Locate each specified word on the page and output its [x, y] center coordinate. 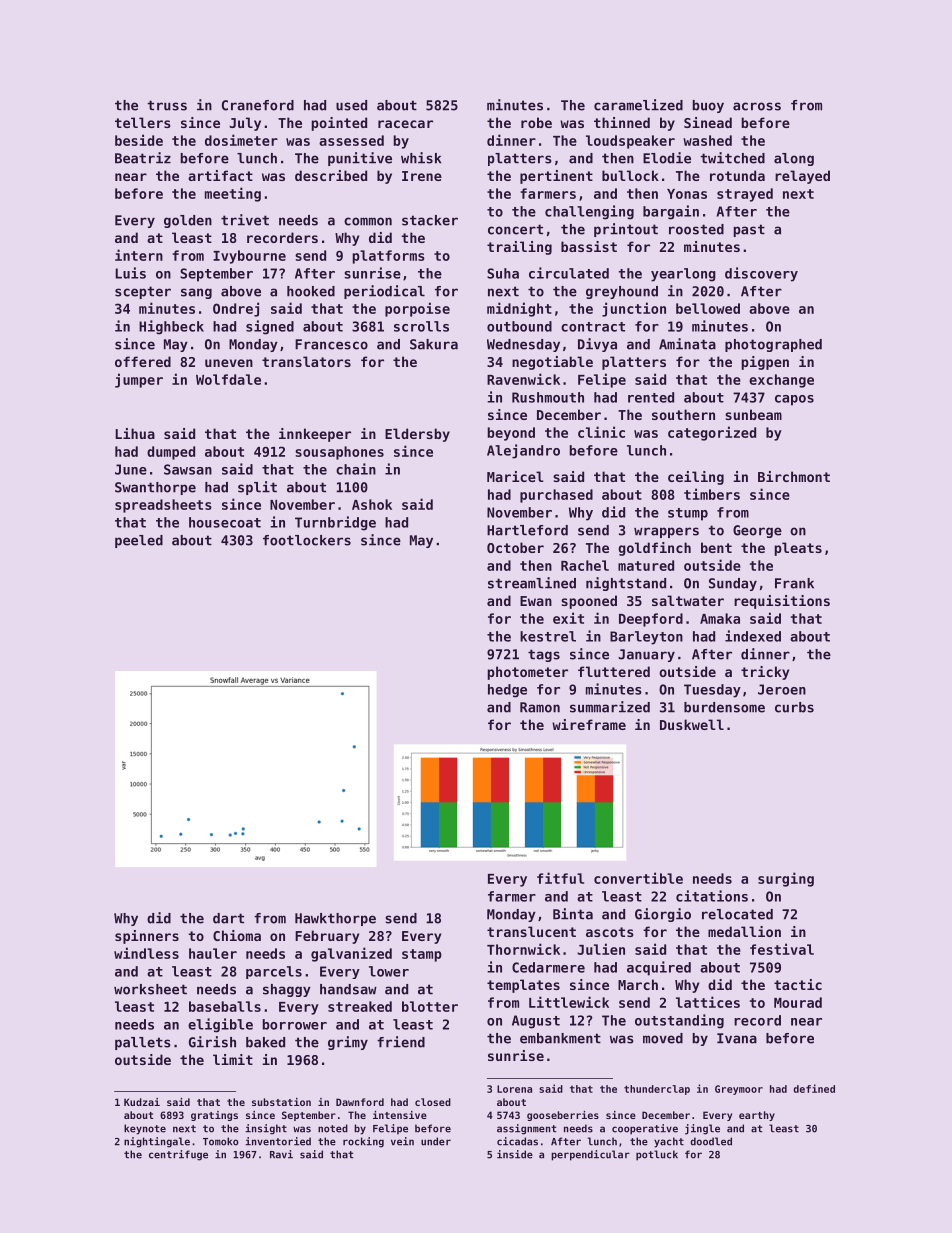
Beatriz [143, 158]
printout [626, 230]
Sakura [434, 344]
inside [515, 1154]
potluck [657, 1155]
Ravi [281, 1154]
